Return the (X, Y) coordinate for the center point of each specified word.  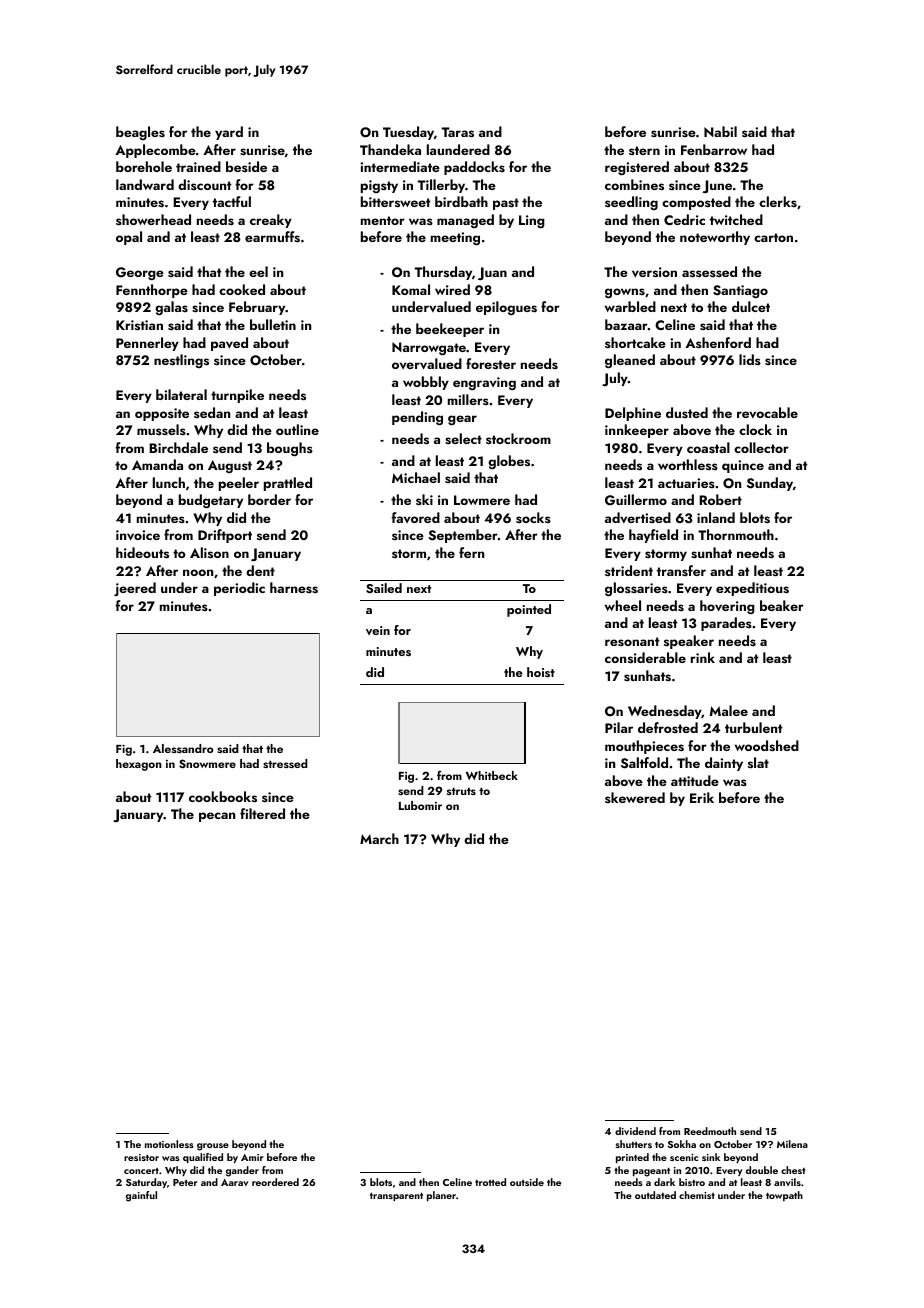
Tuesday (408, 133)
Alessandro (183, 748)
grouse (213, 1147)
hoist (541, 672)
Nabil (720, 131)
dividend (635, 1131)
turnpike (237, 396)
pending (417, 418)
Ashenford (718, 342)
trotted (490, 1182)
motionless (169, 1144)
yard (229, 133)
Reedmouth (710, 1131)
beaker (782, 605)
